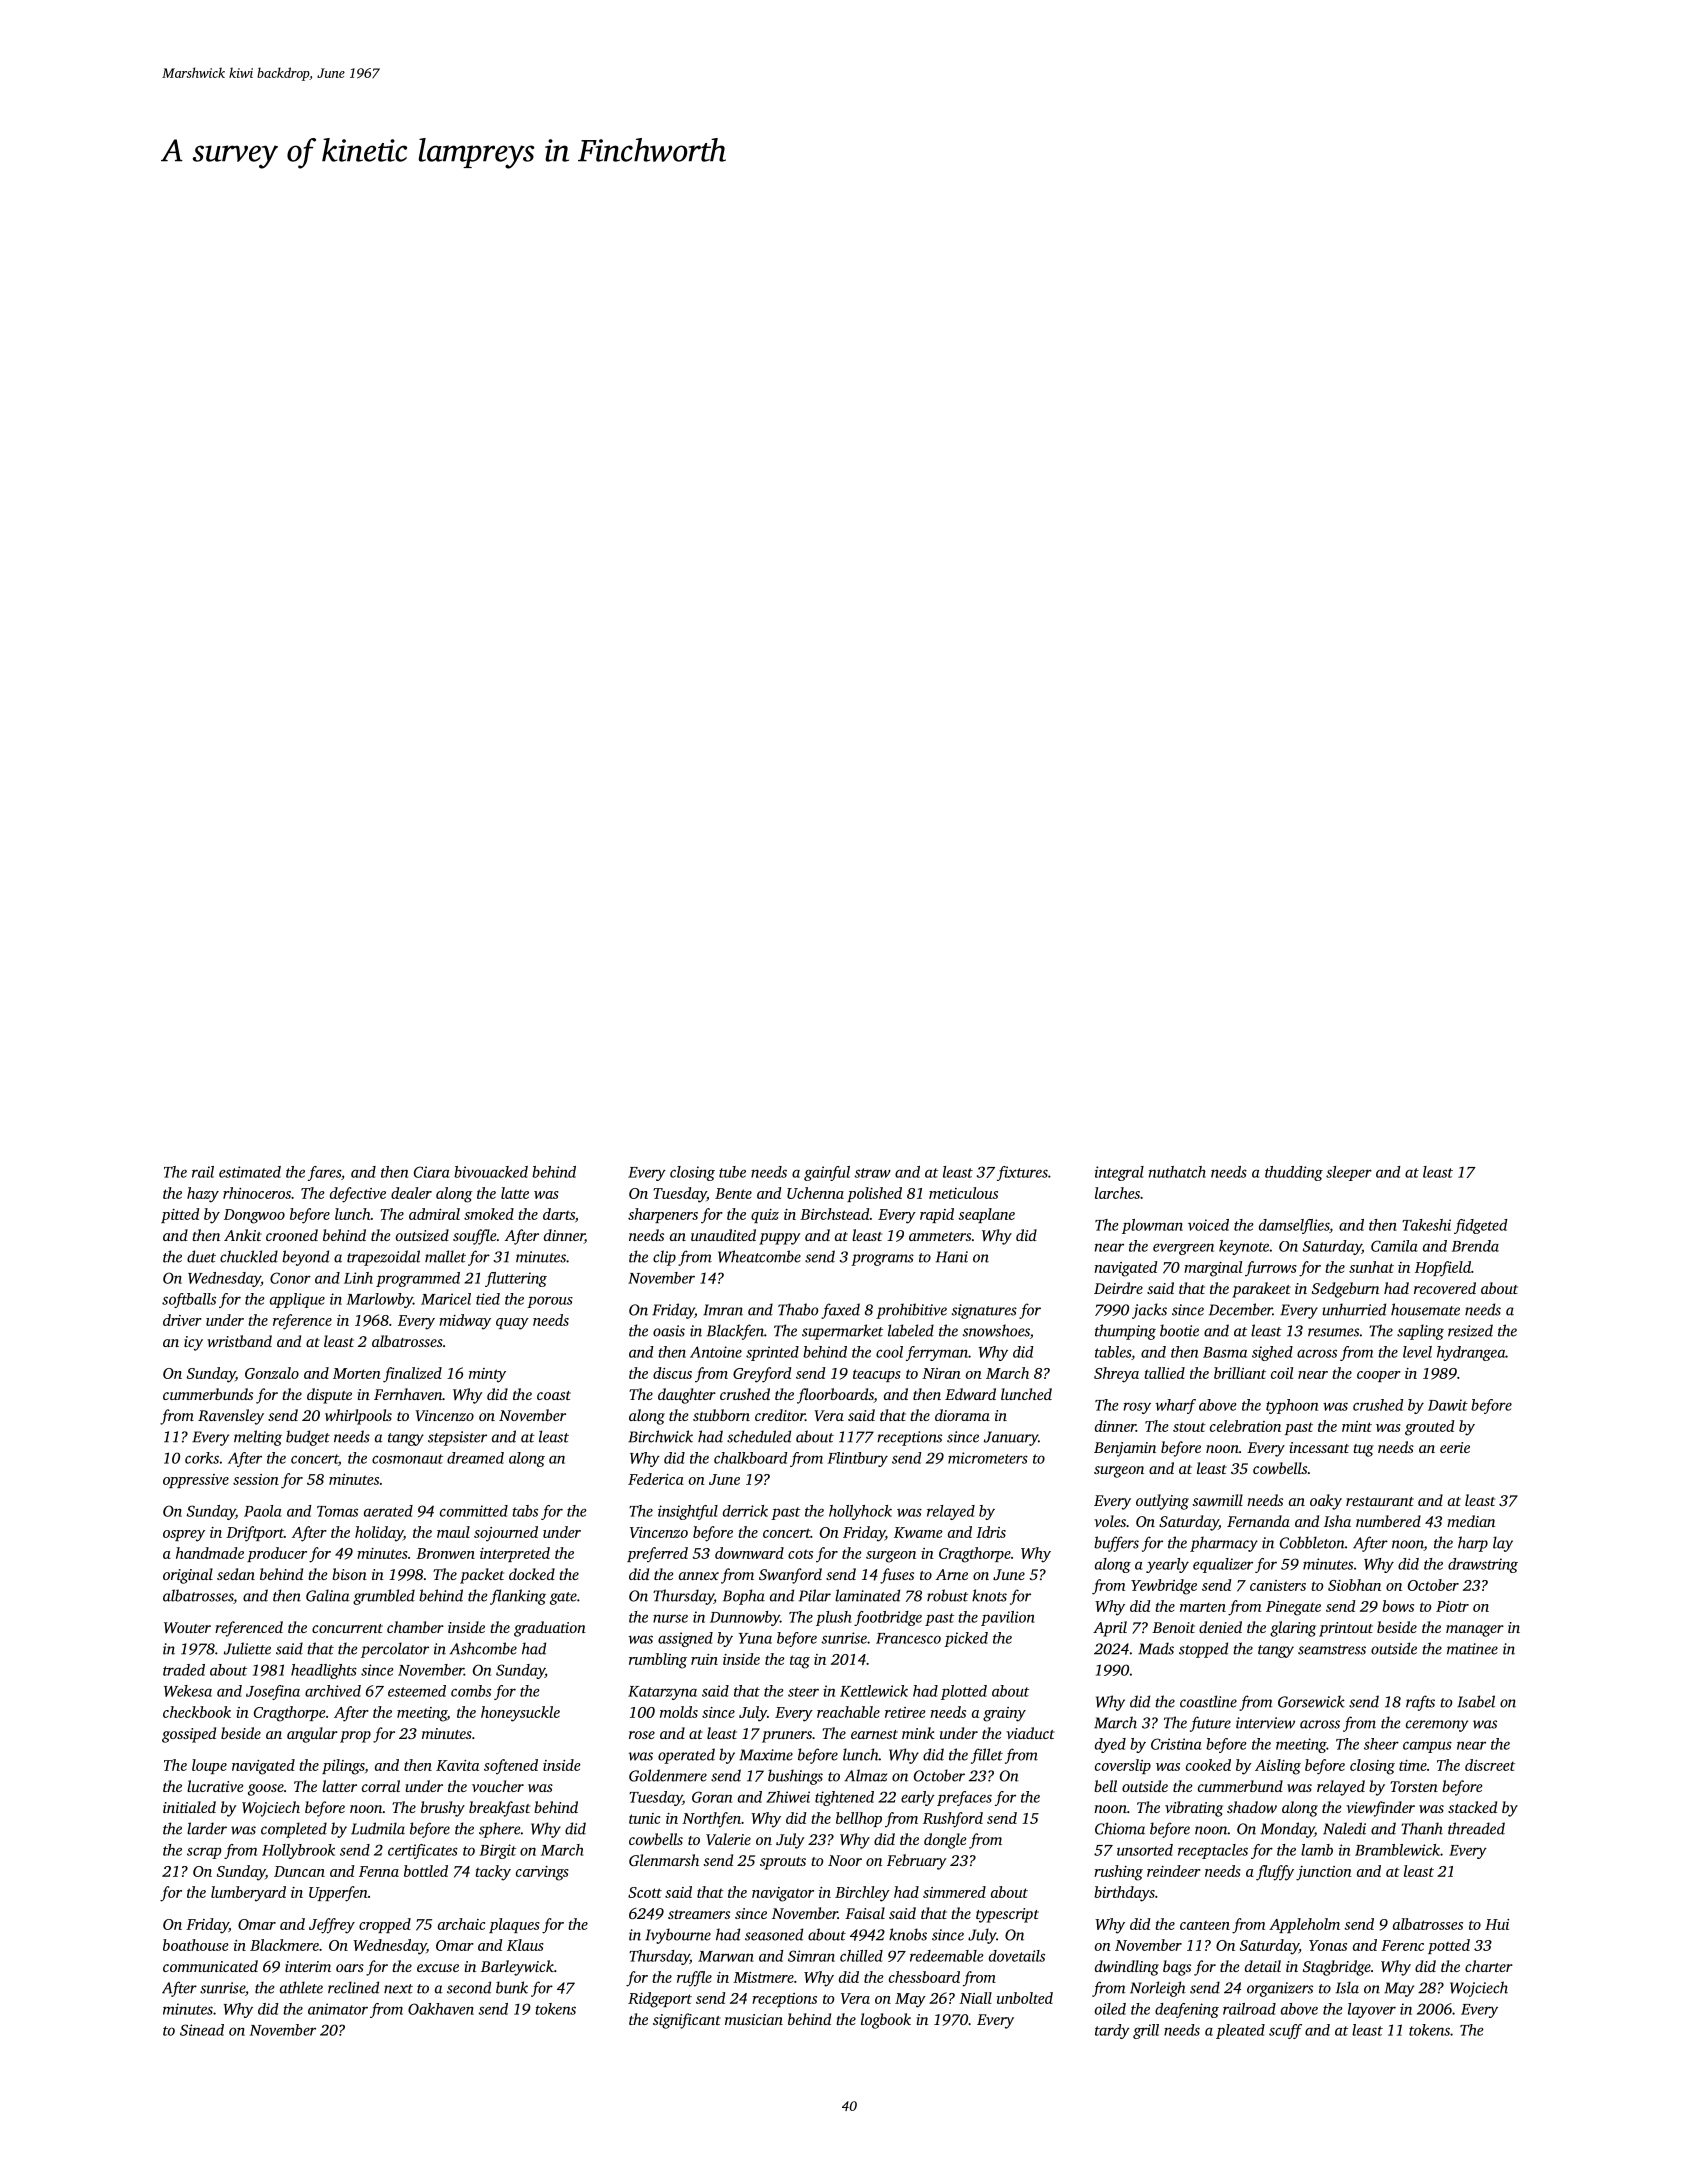 The image size is (1683, 2178). Describe the element at coordinates (332, 1926) in the page. I see `Jeffrey` at that location.
